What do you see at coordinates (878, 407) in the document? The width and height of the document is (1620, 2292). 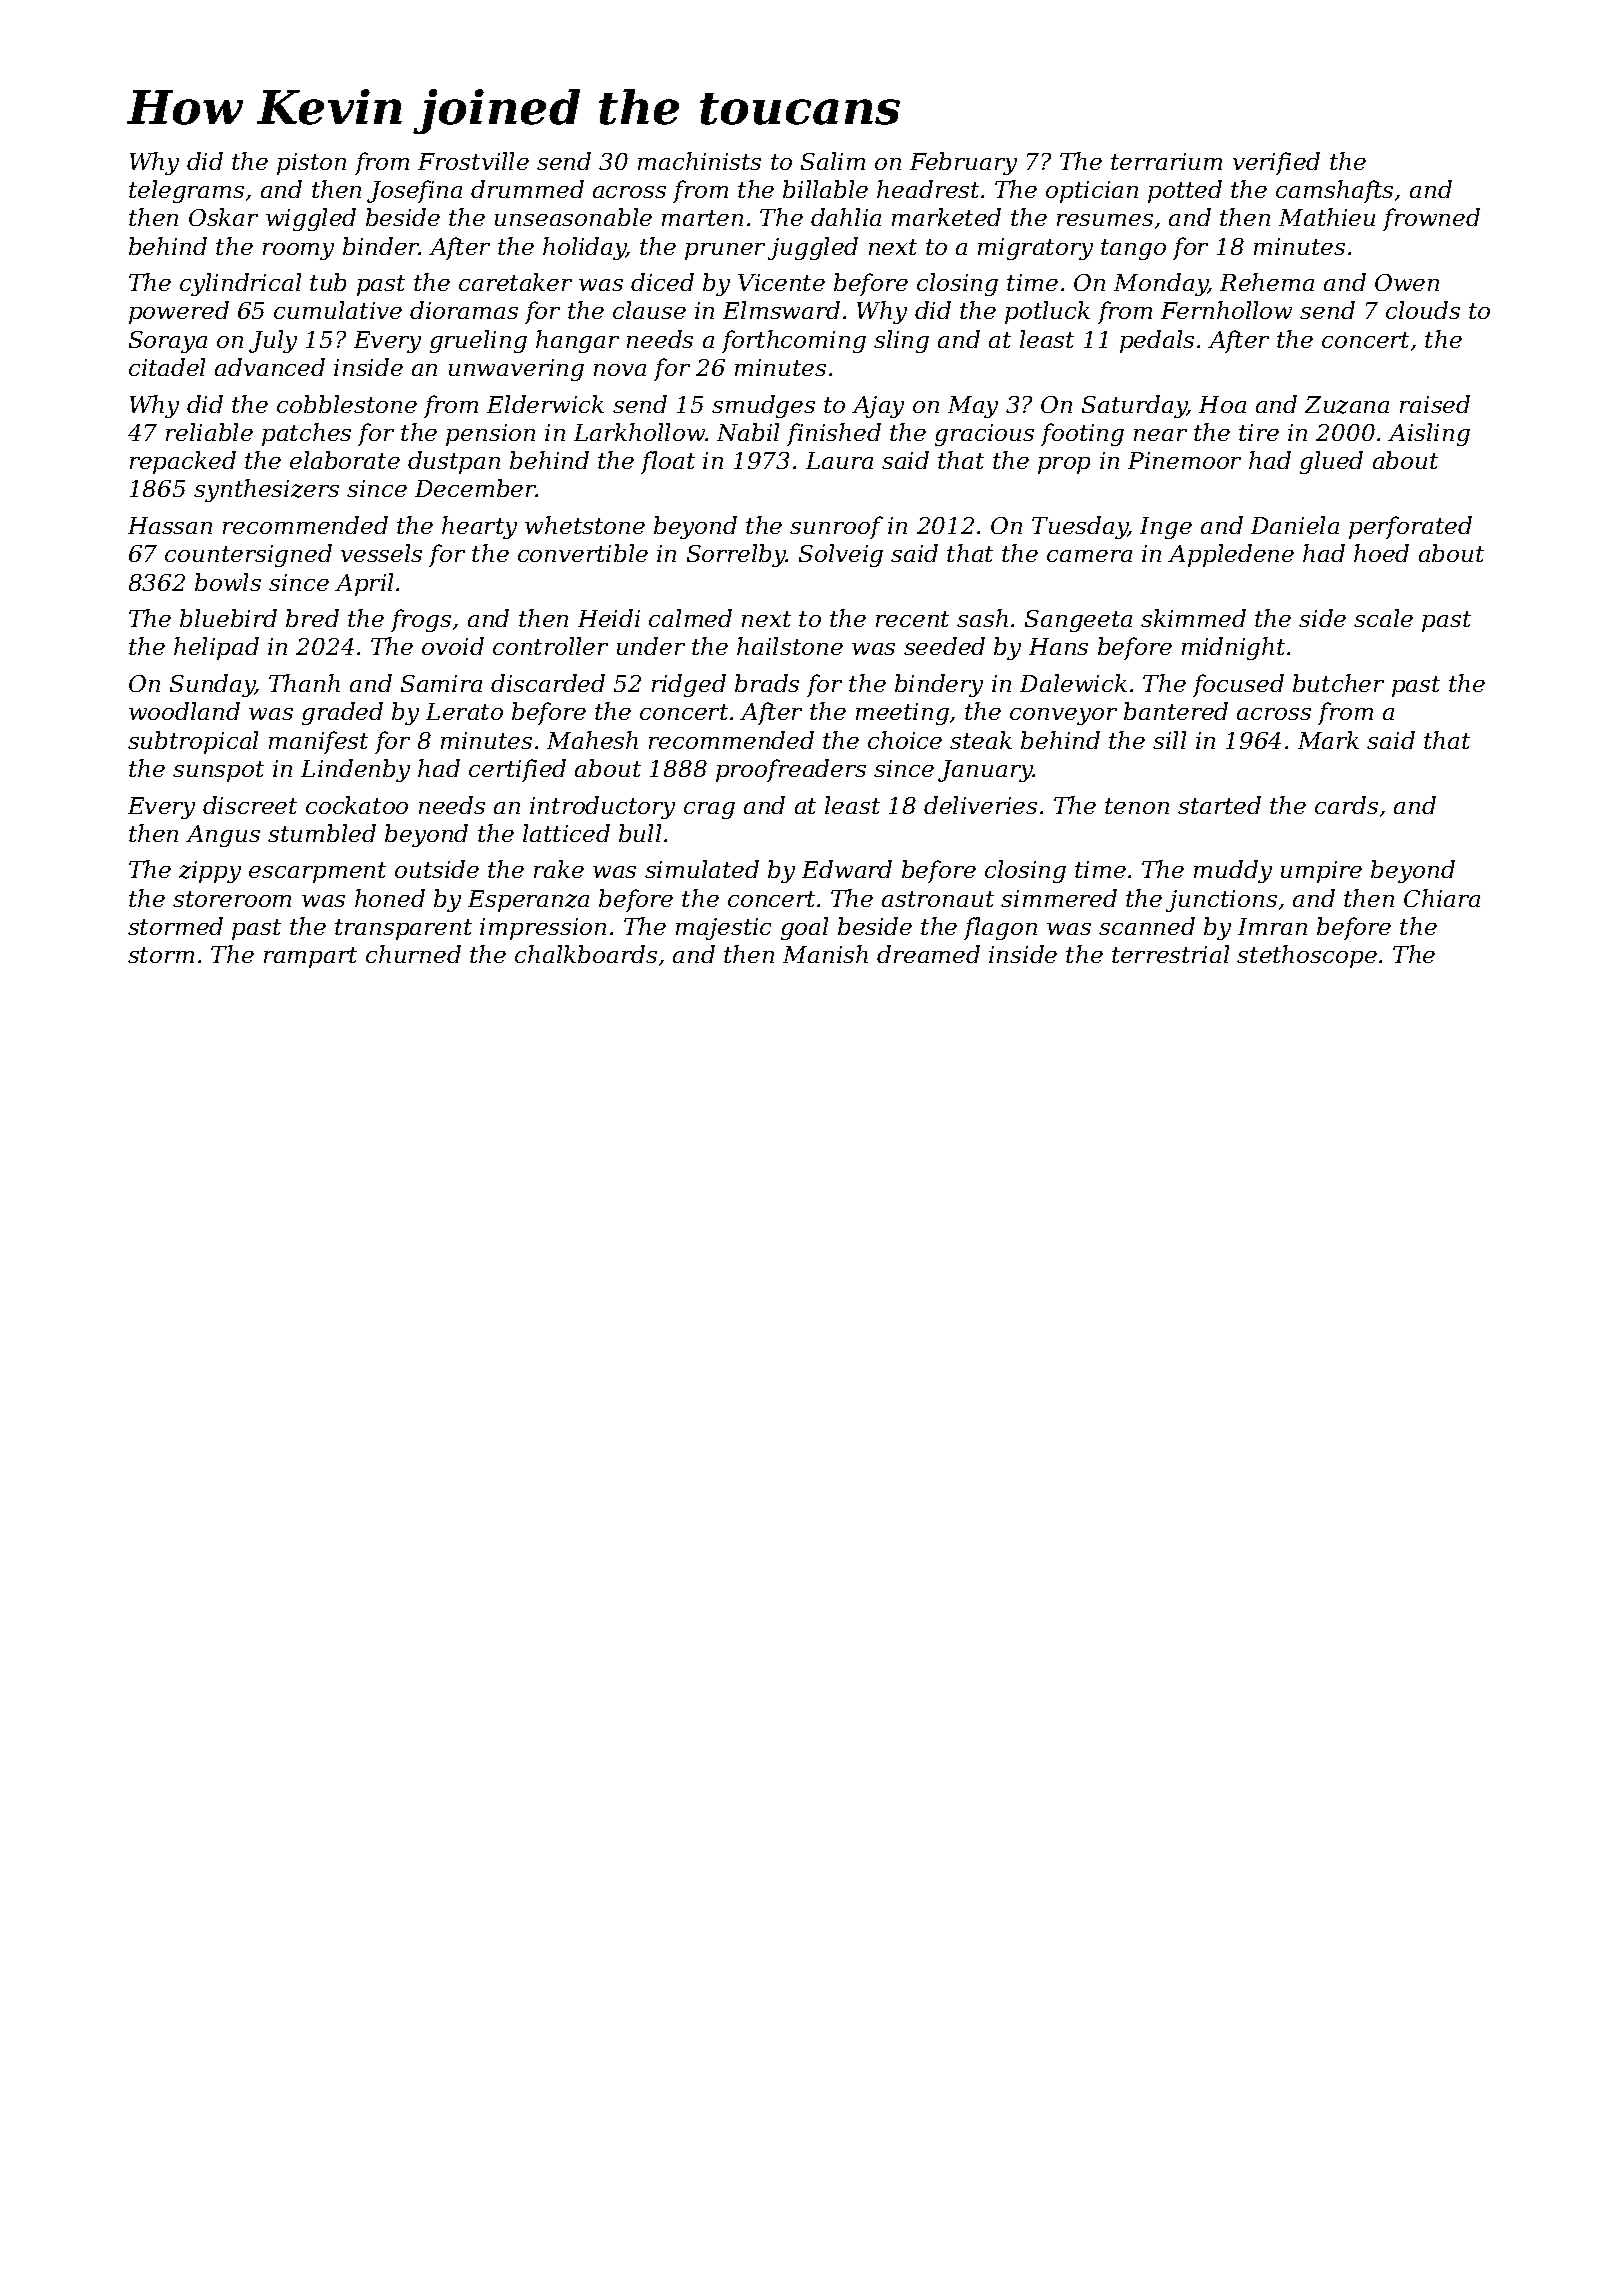 I see `Ajay` at bounding box center [878, 407].
